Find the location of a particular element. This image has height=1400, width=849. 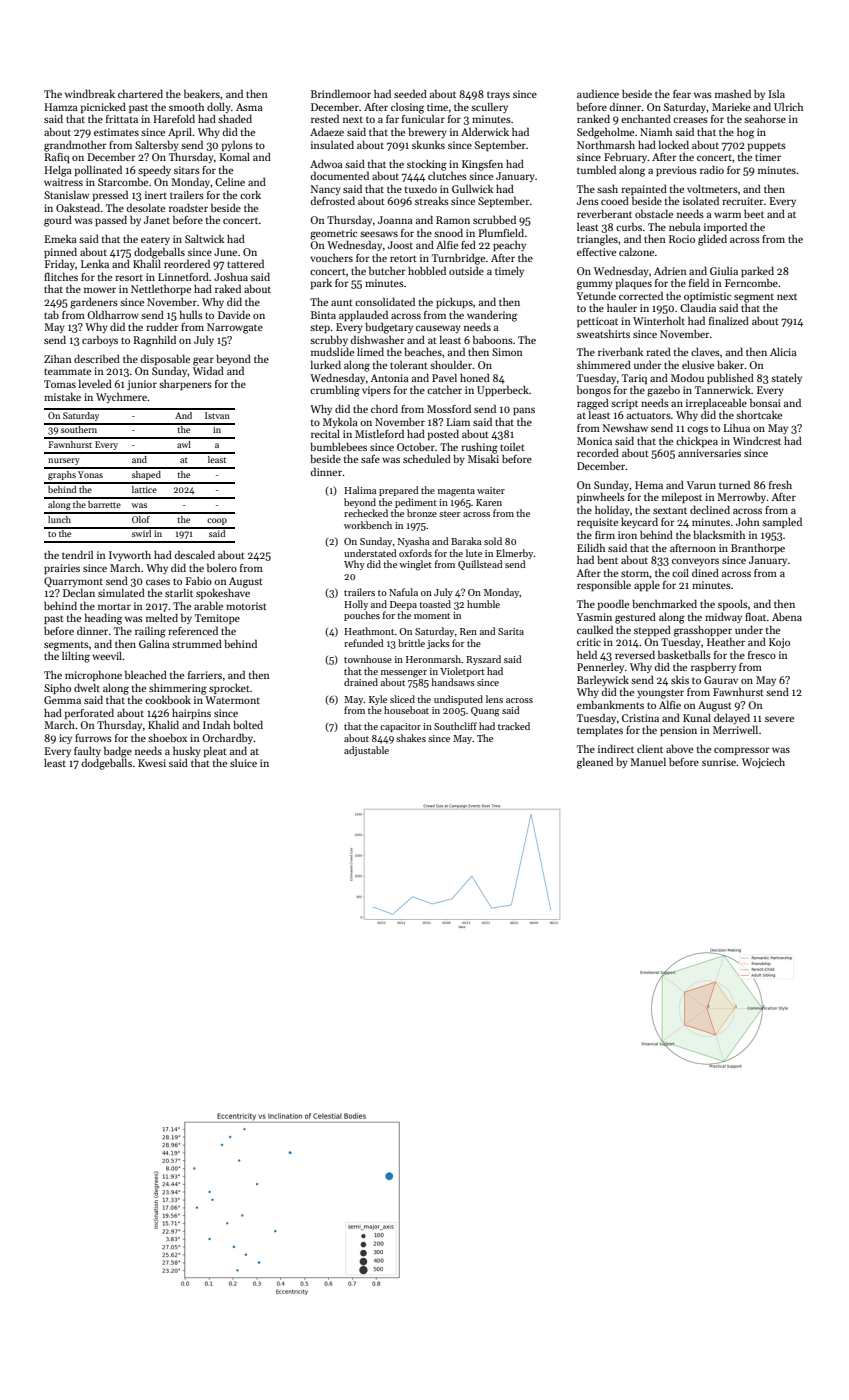

Wojciech is located at coordinates (763, 763).
